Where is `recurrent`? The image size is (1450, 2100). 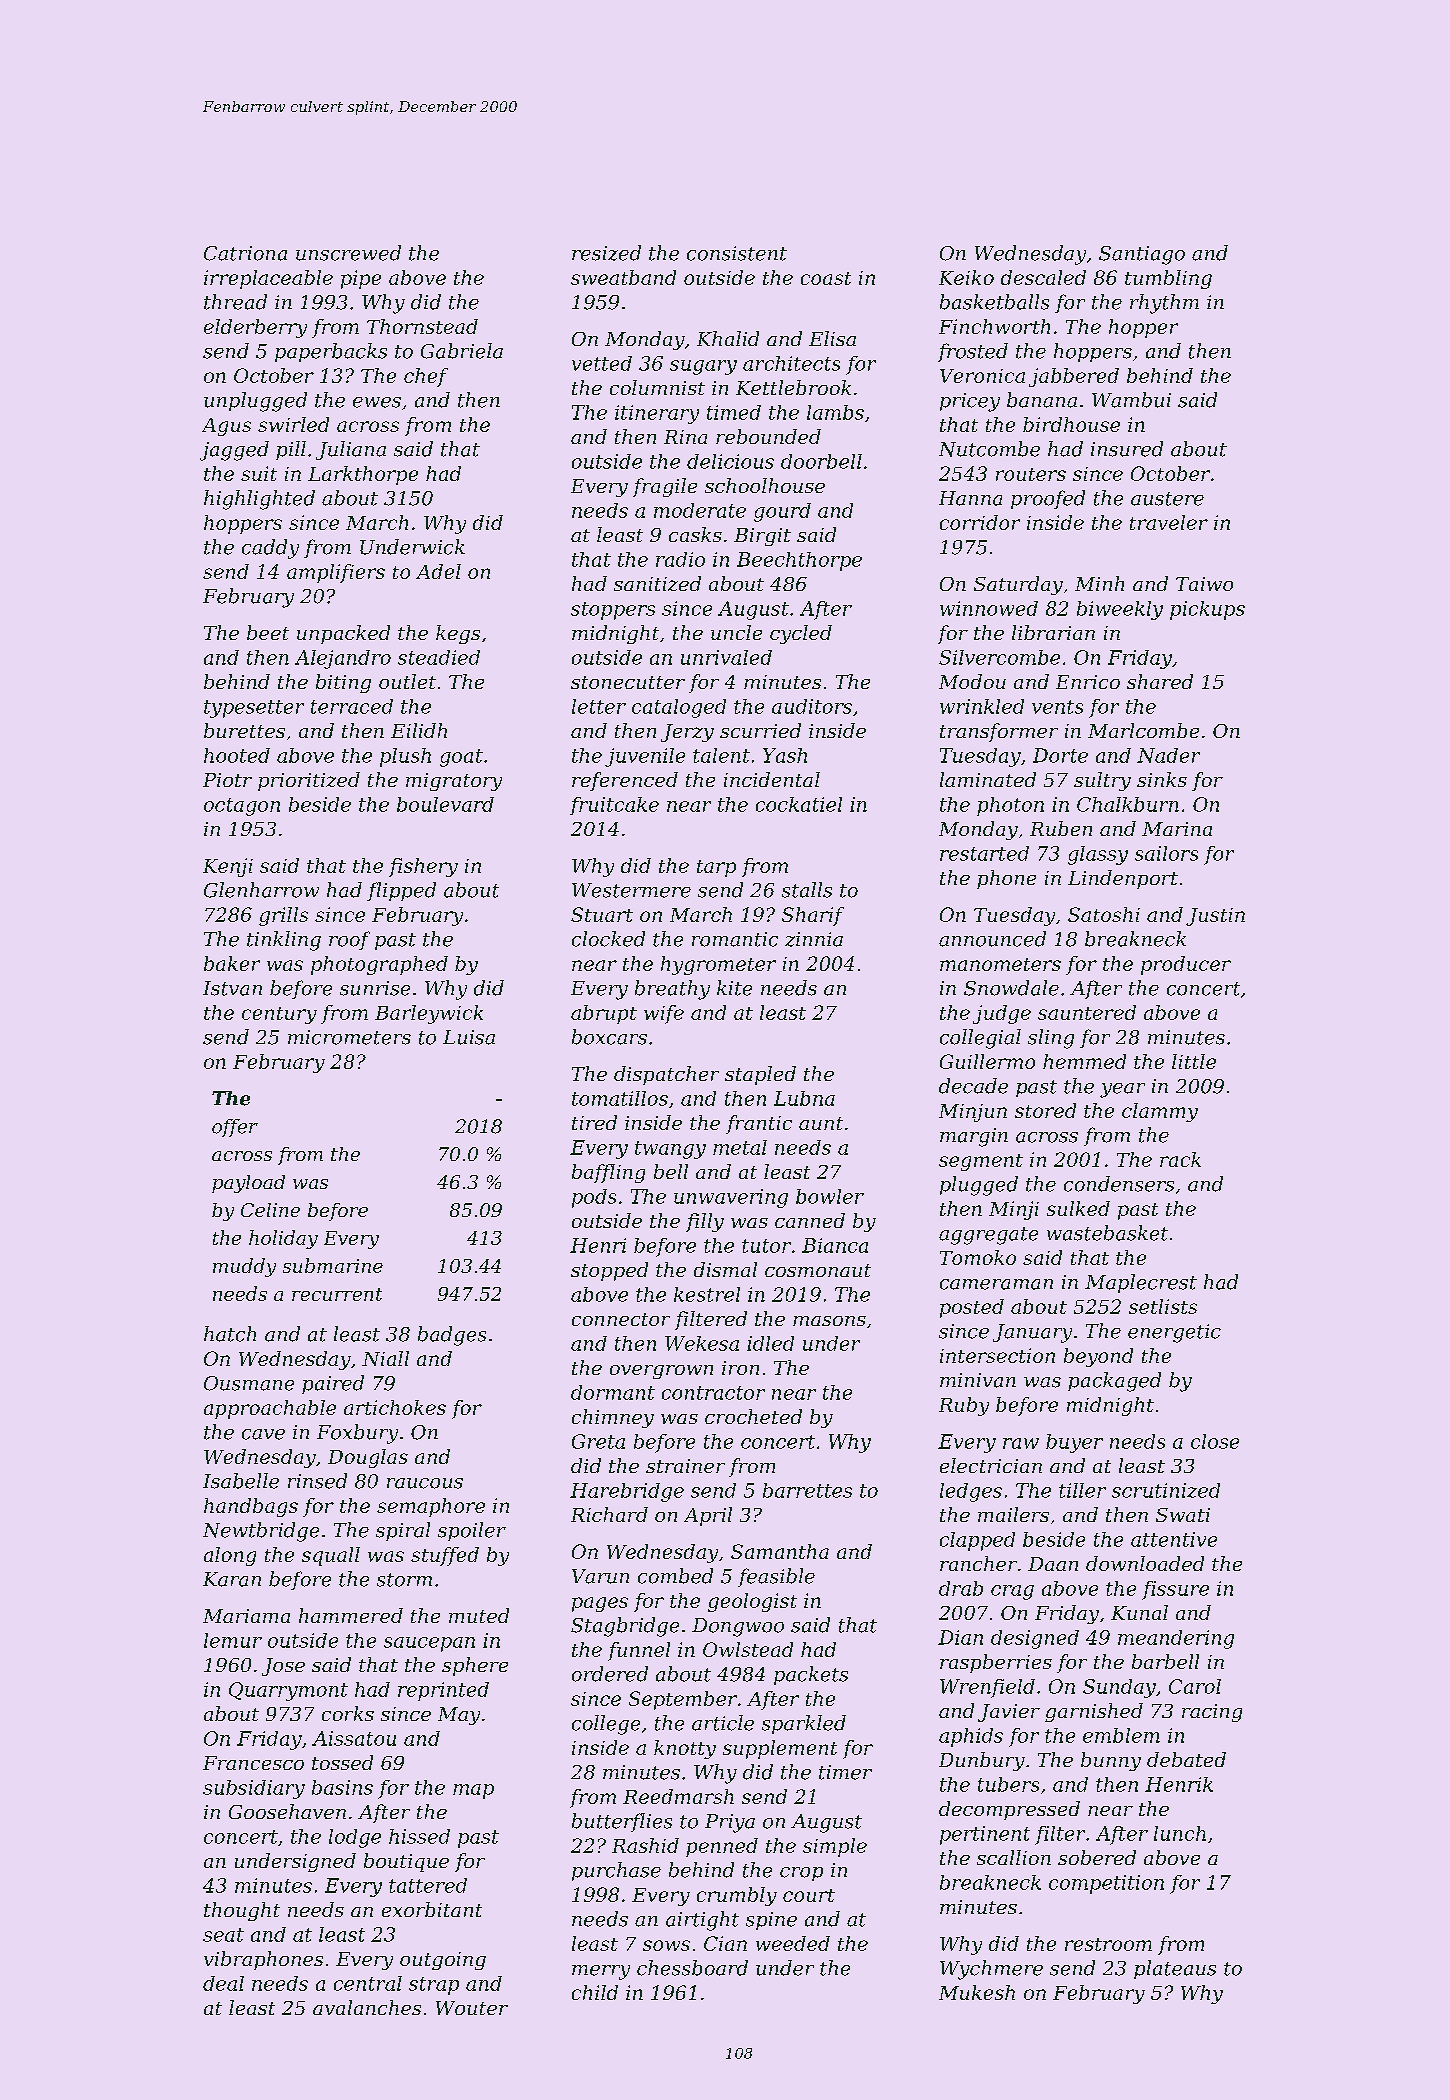 recurrent is located at coordinates (337, 1294).
